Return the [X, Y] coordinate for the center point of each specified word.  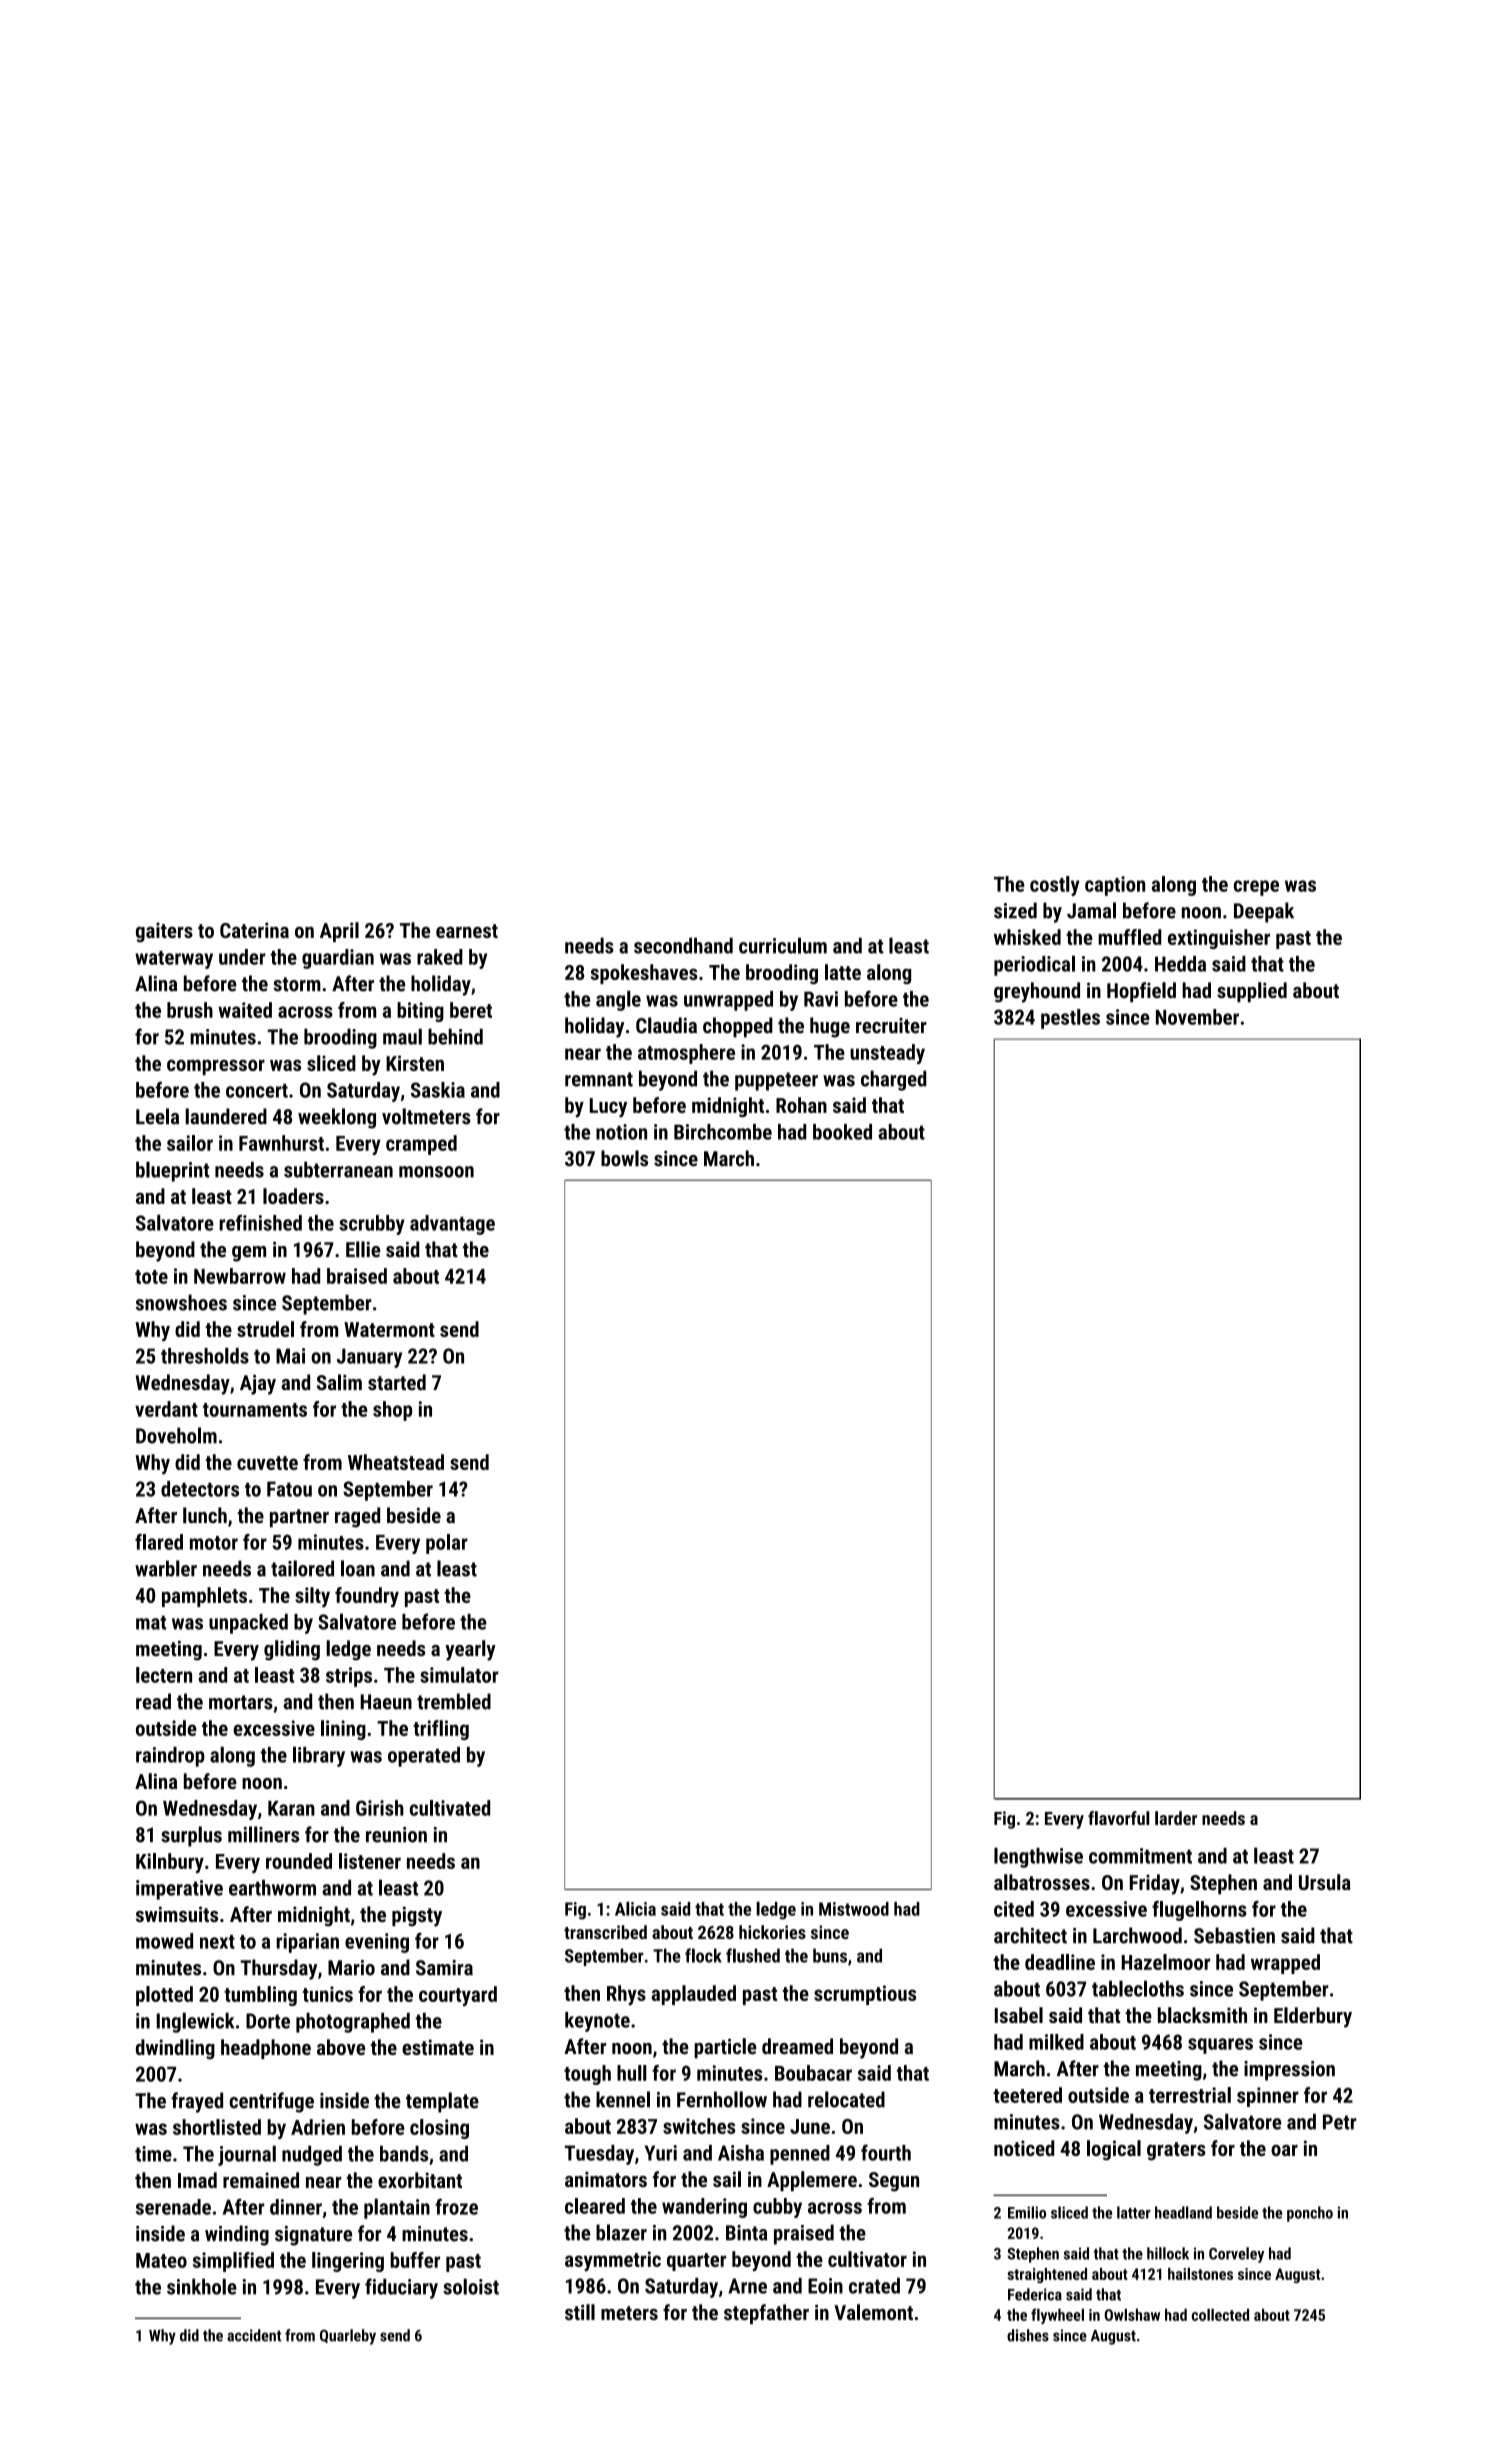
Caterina [254, 930]
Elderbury [1313, 2017]
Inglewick [195, 2022]
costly [1055, 886]
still [580, 2312]
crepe [1256, 888]
